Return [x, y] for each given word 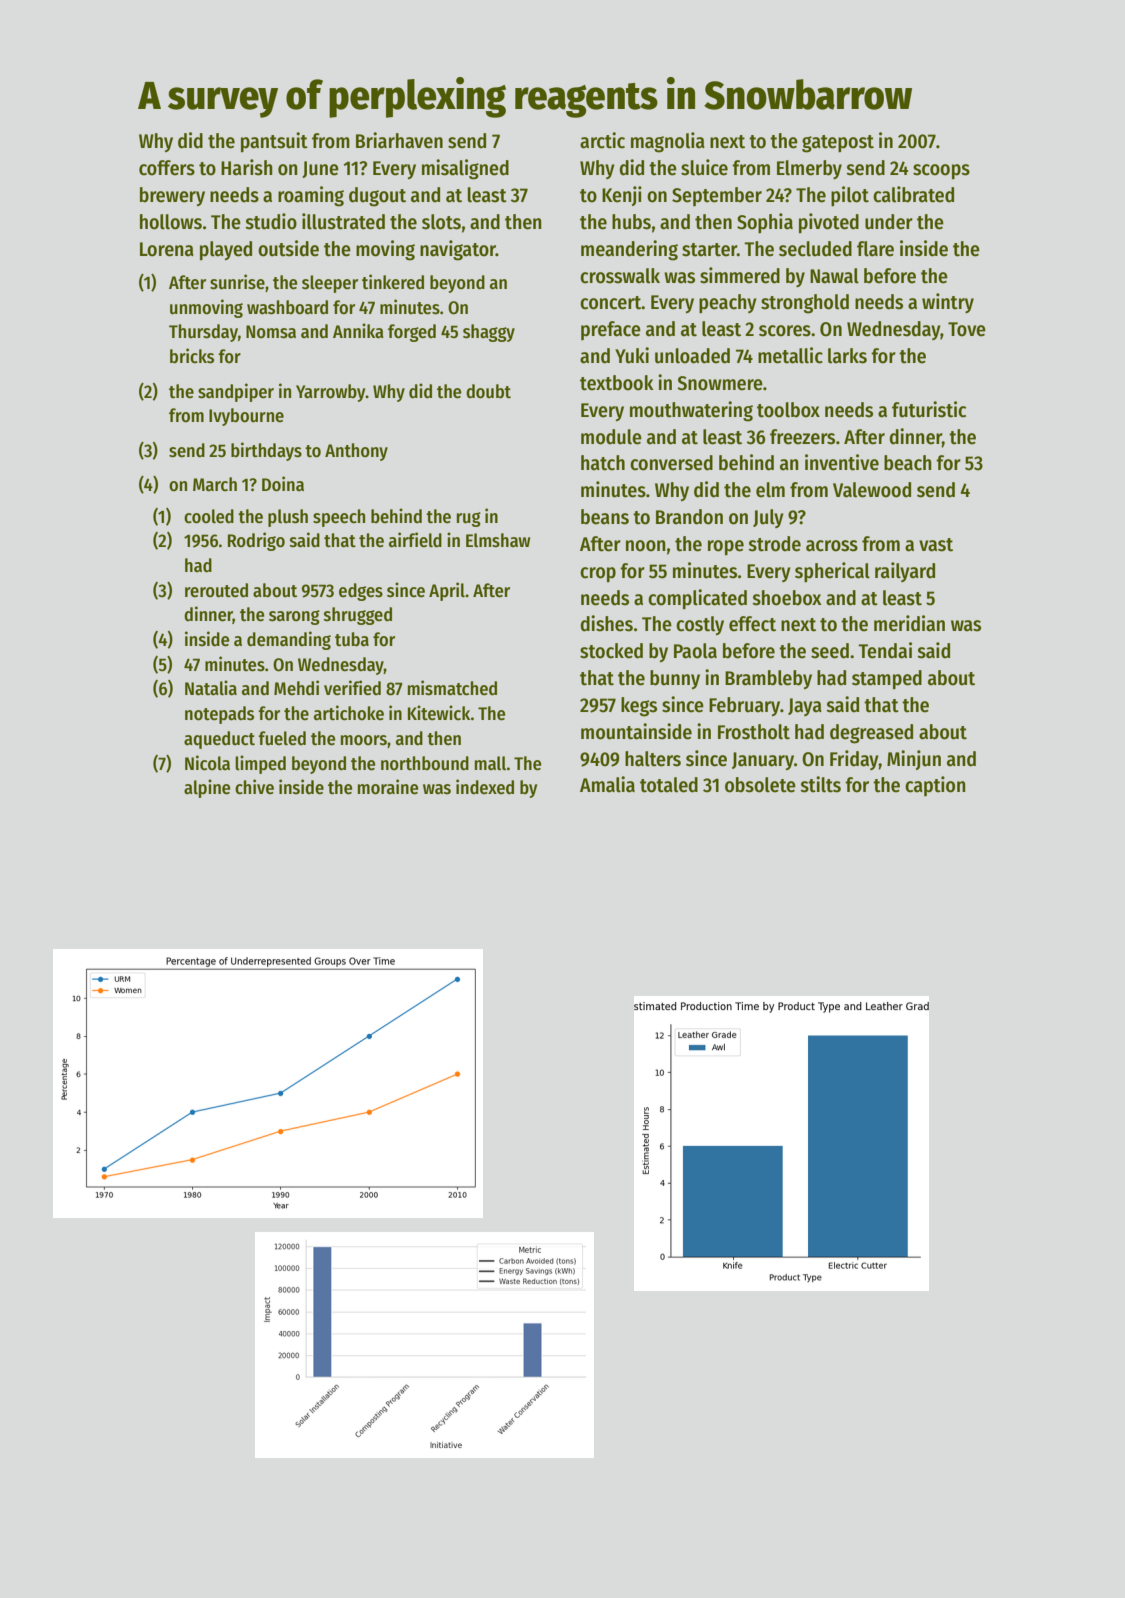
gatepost [838, 144]
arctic [602, 140]
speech [339, 518]
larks [847, 356]
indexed [485, 787]
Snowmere [720, 383]
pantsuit [274, 142]
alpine [207, 788]
